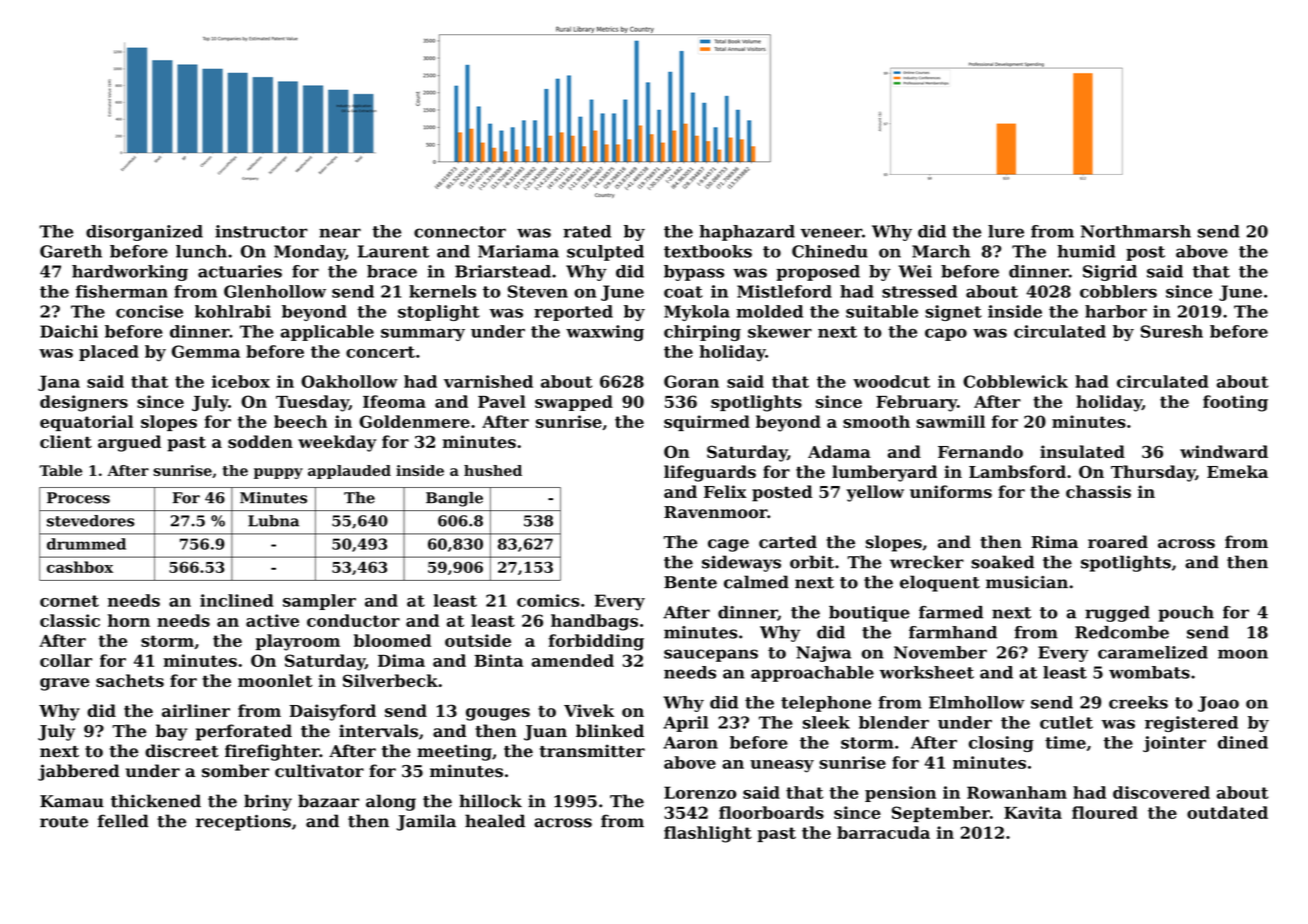 This document has height=924, width=1308. I want to click on airliner, so click(196, 710).
